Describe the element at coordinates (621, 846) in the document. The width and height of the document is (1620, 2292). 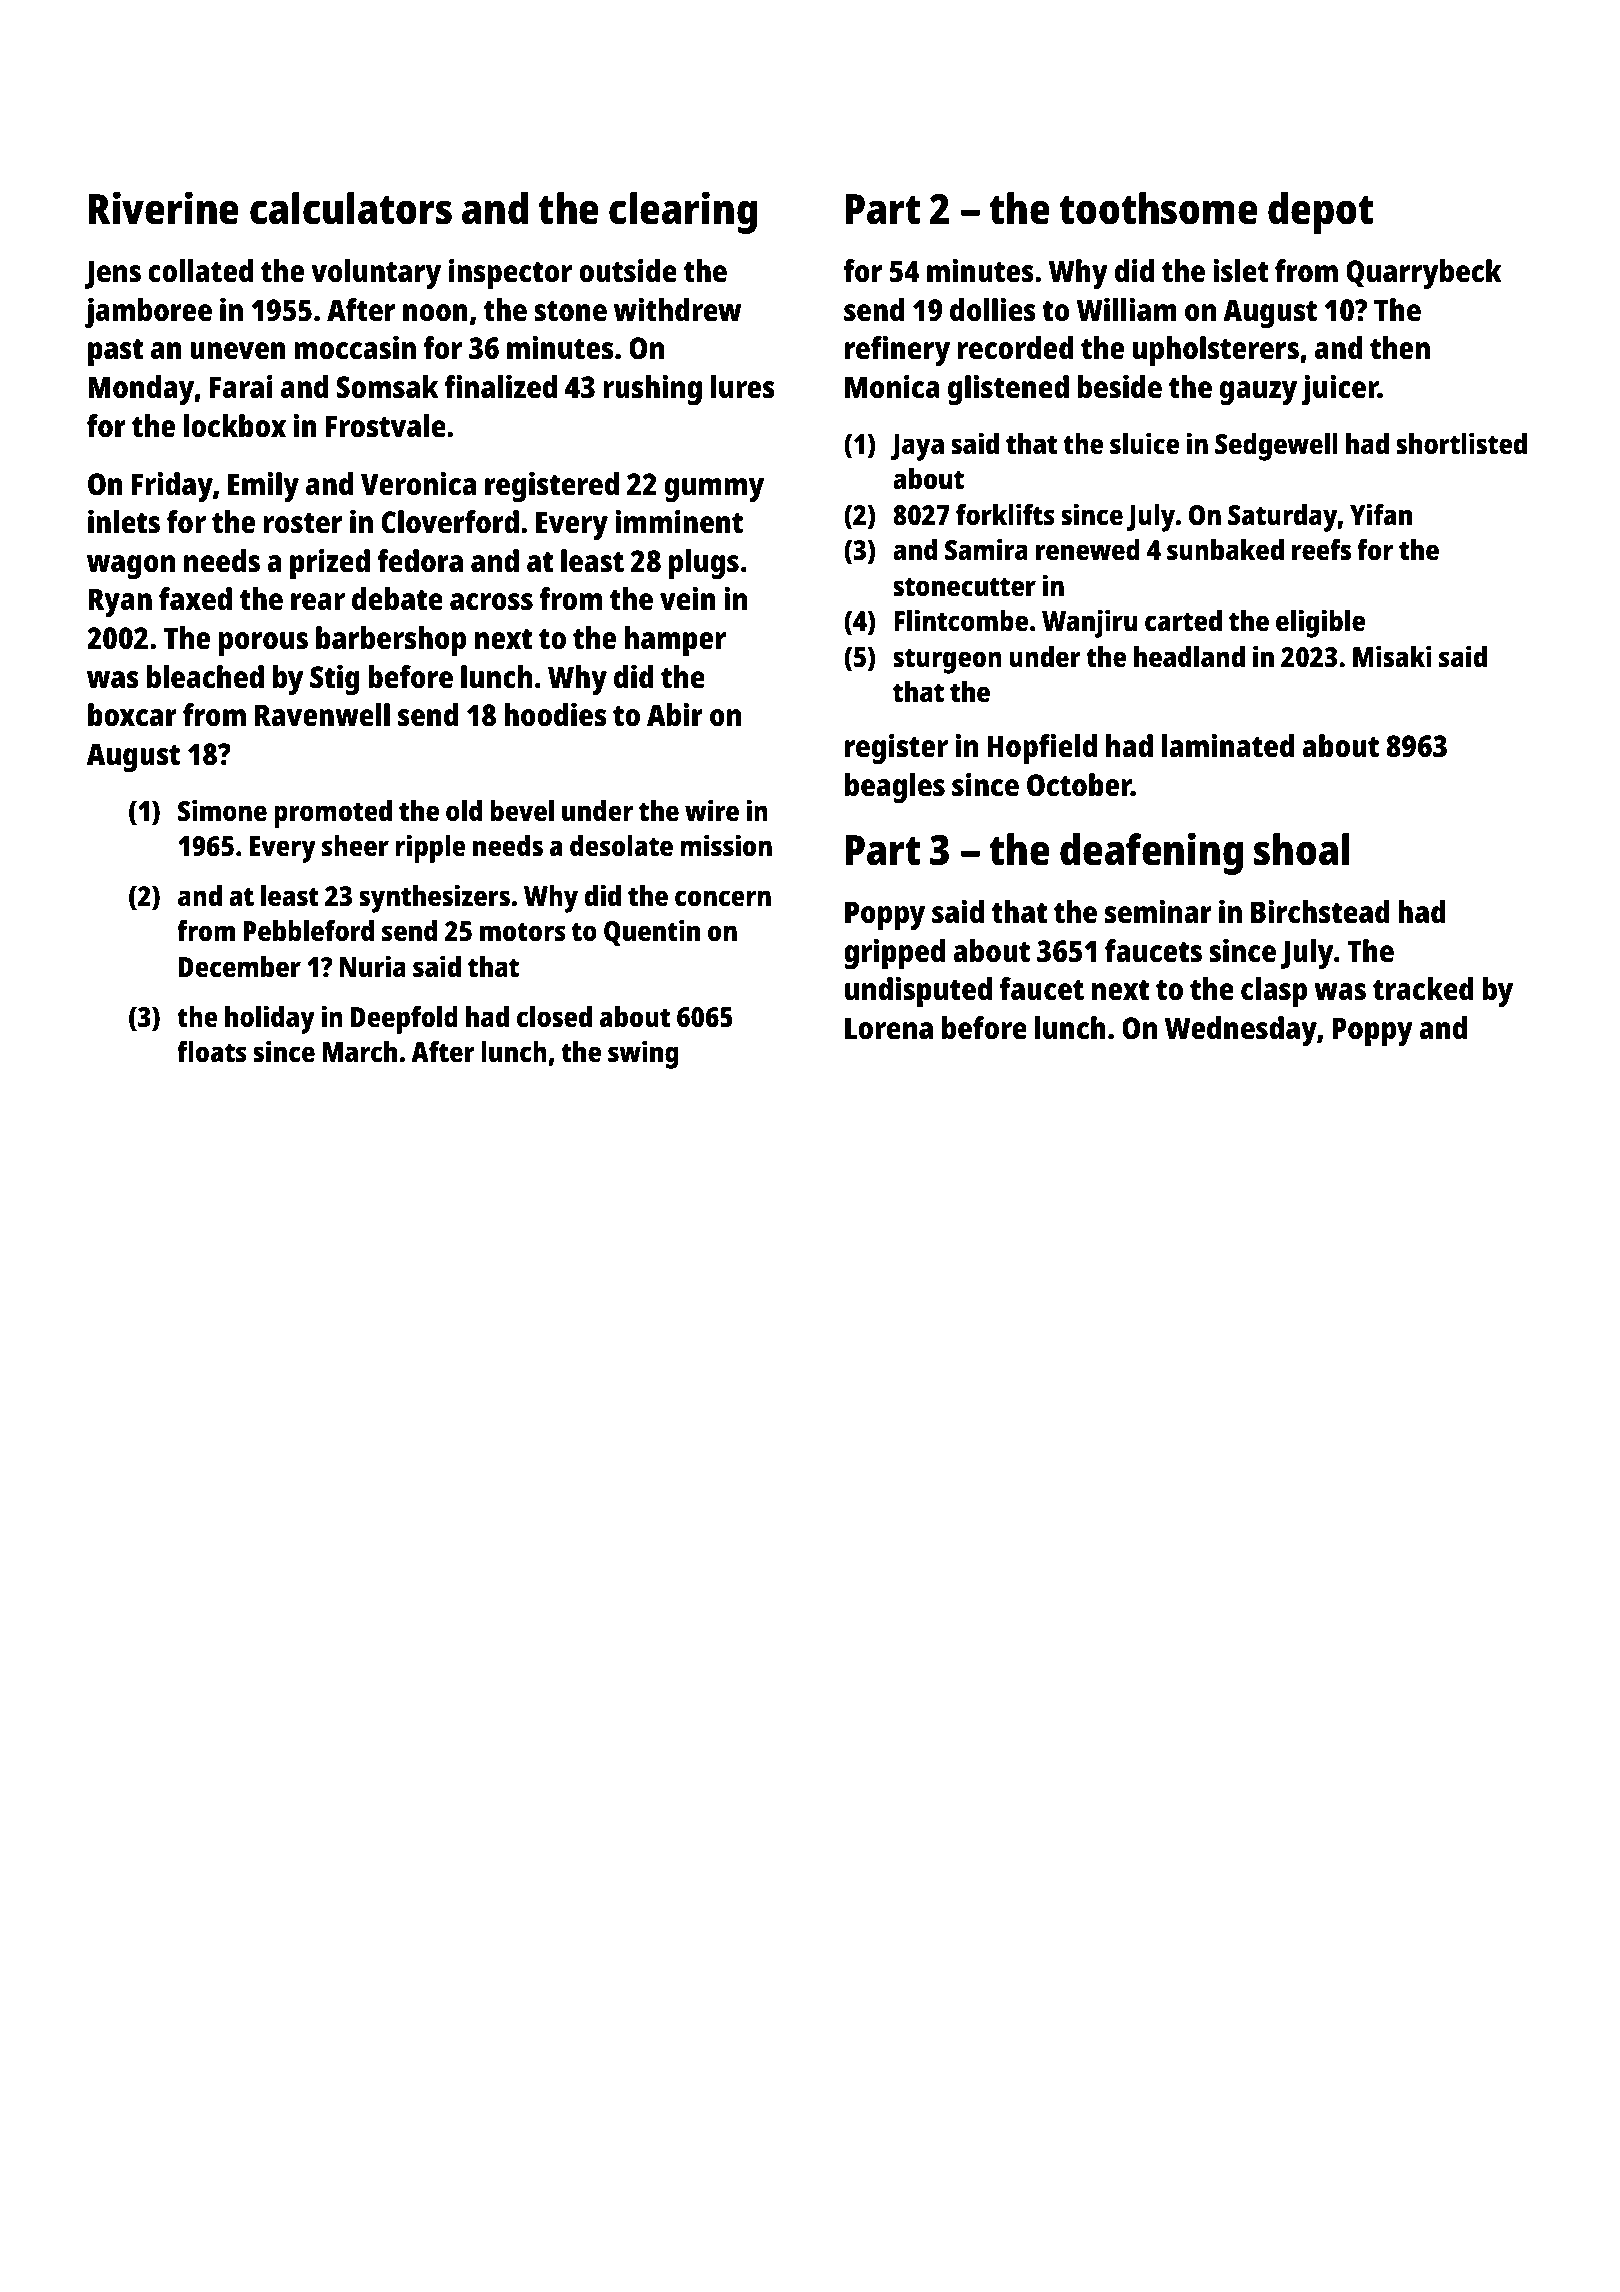
I see `desolate` at that location.
